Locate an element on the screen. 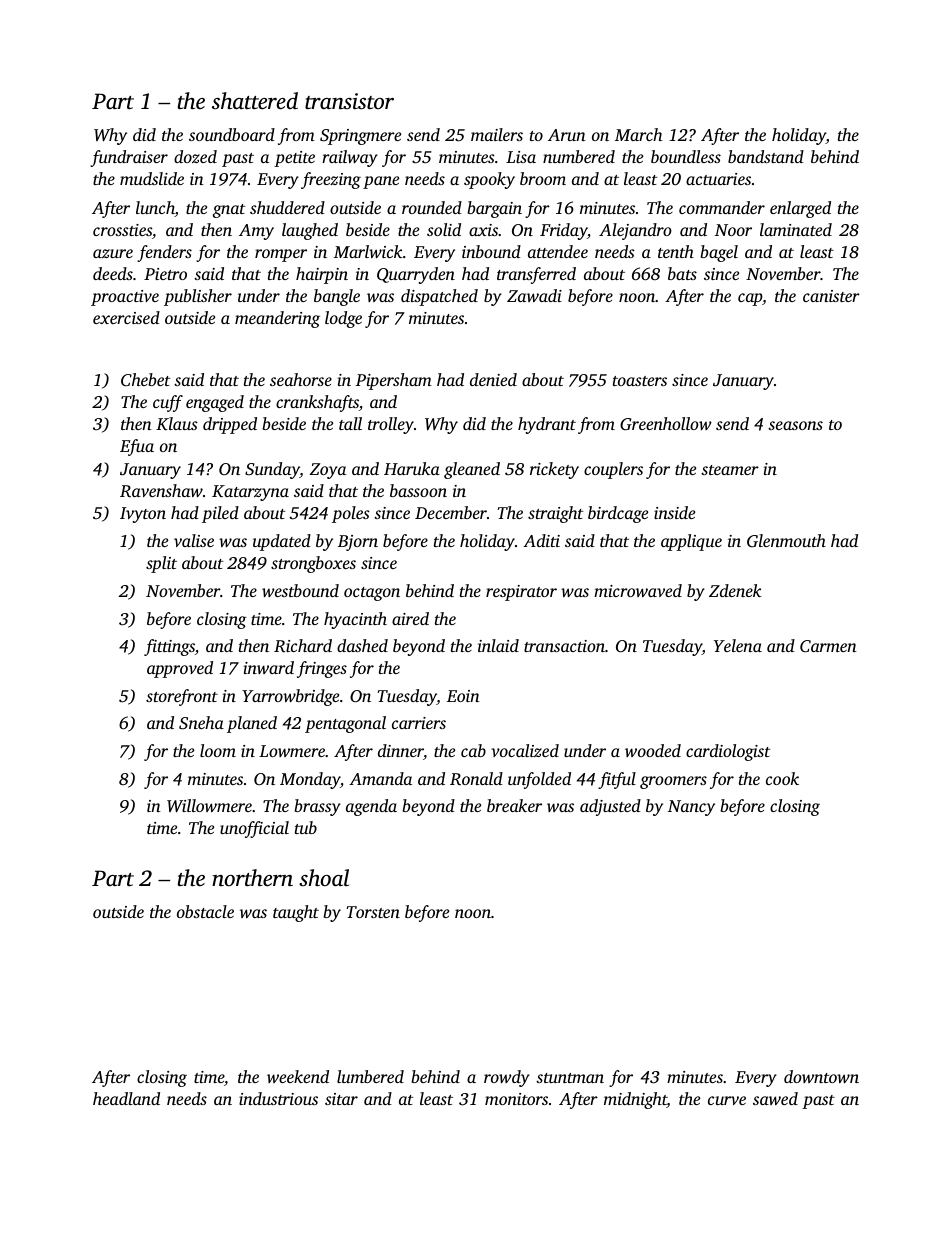  March is located at coordinates (638, 134).
